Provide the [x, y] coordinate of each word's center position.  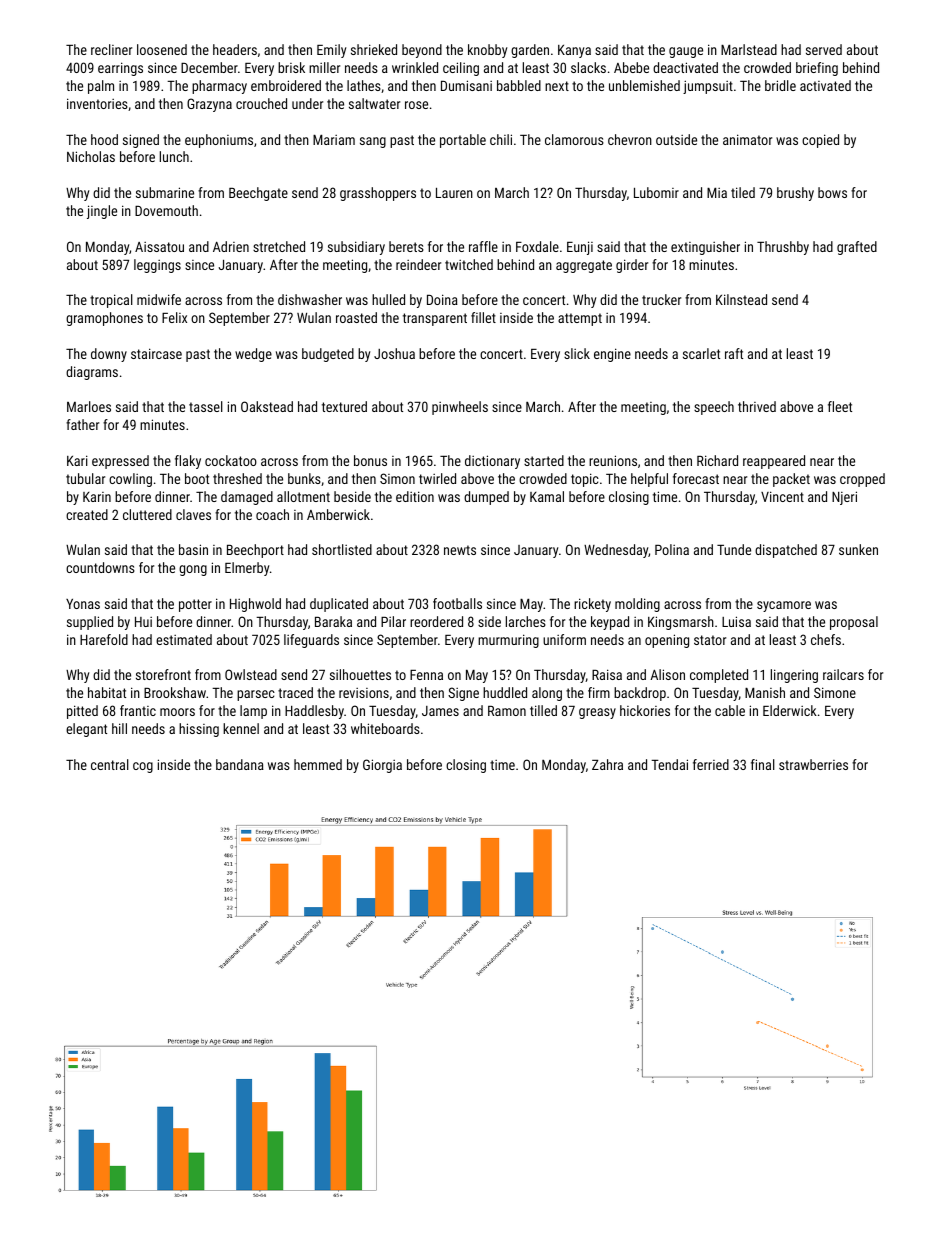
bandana [240, 764]
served [824, 49]
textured [344, 406]
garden [530, 51]
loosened [162, 49]
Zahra [607, 764]
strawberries [813, 764]
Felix [174, 317]
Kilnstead [741, 299]
